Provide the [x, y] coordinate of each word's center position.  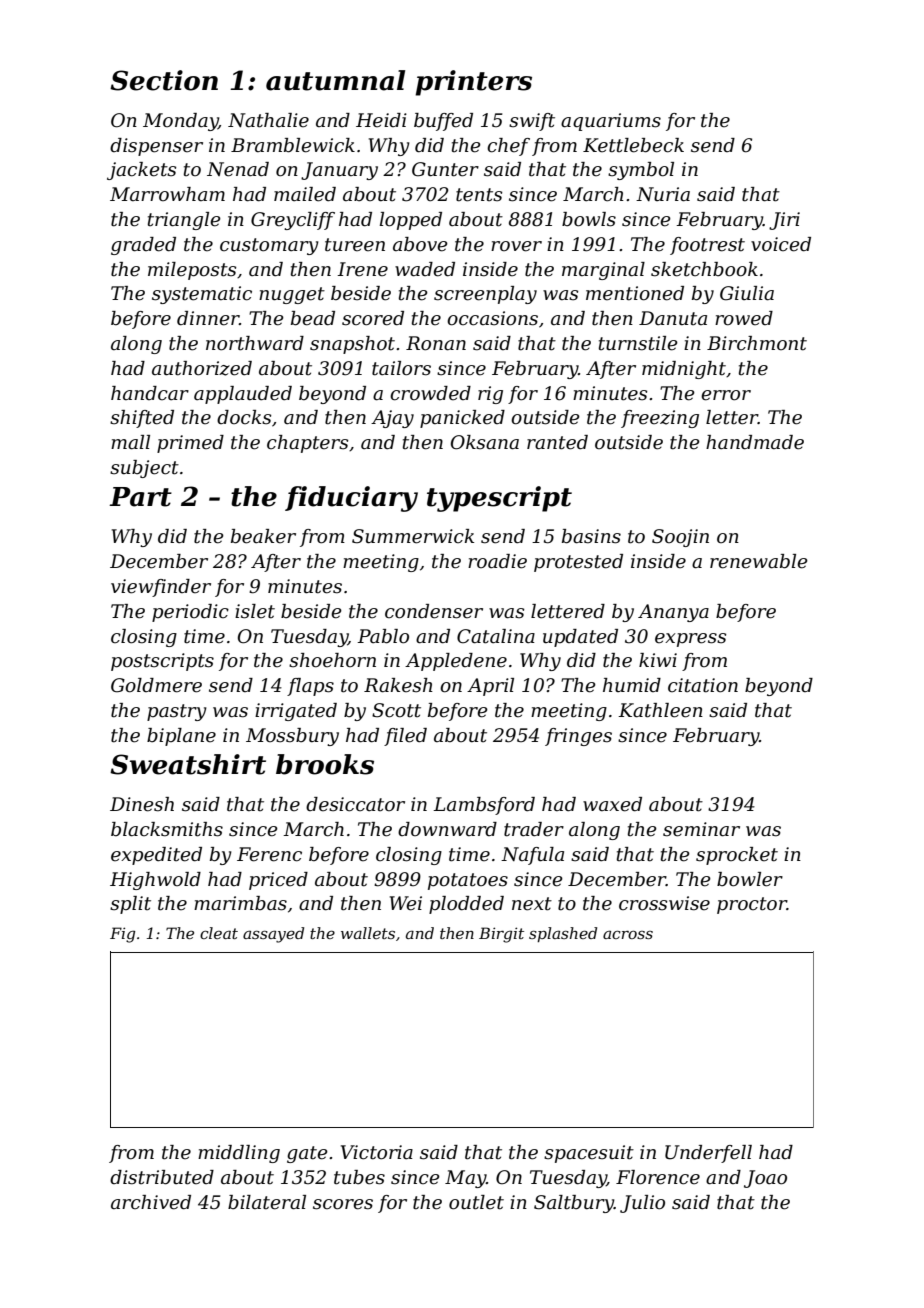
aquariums [611, 122]
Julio [642, 1204]
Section [164, 80]
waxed [612, 804]
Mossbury [292, 737]
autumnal [335, 80]
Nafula [532, 856]
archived [151, 1202]
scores [343, 1204]
